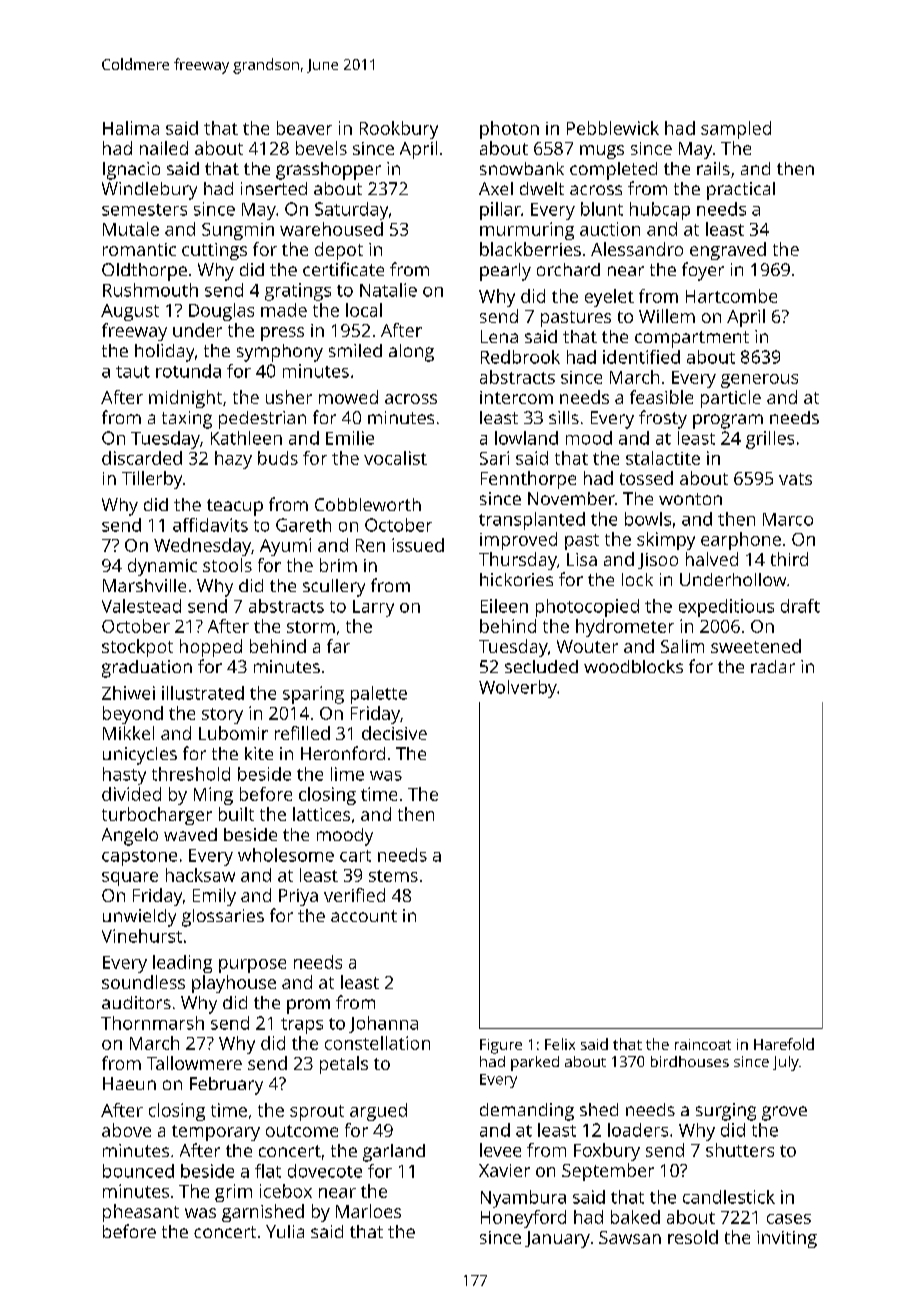 Image resolution: width=924 pixels, height=1314 pixels. What do you see at coordinates (523, 1219) in the document?
I see `Honeyford` at bounding box center [523, 1219].
